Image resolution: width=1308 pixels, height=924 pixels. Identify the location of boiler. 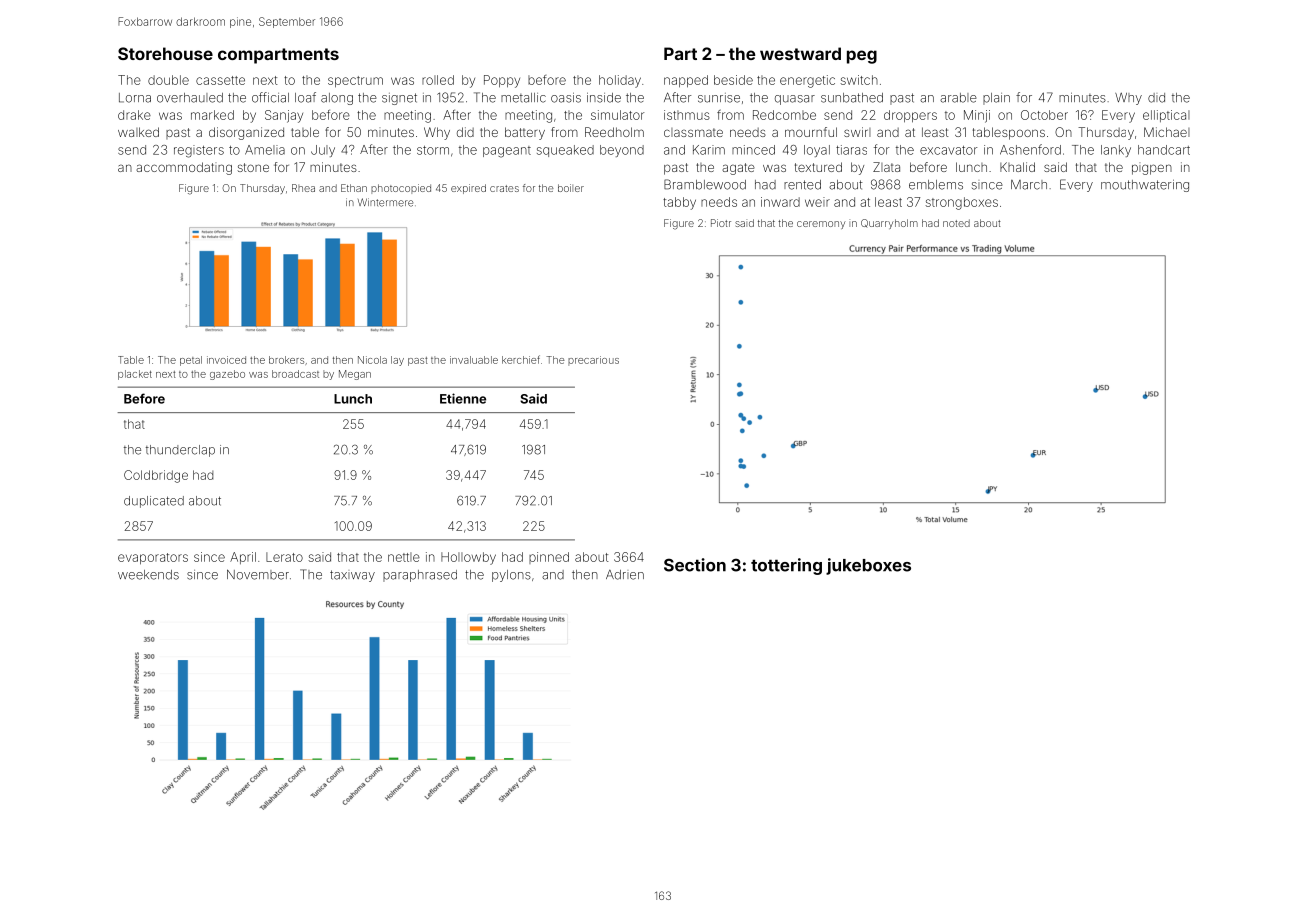
(571, 188).
